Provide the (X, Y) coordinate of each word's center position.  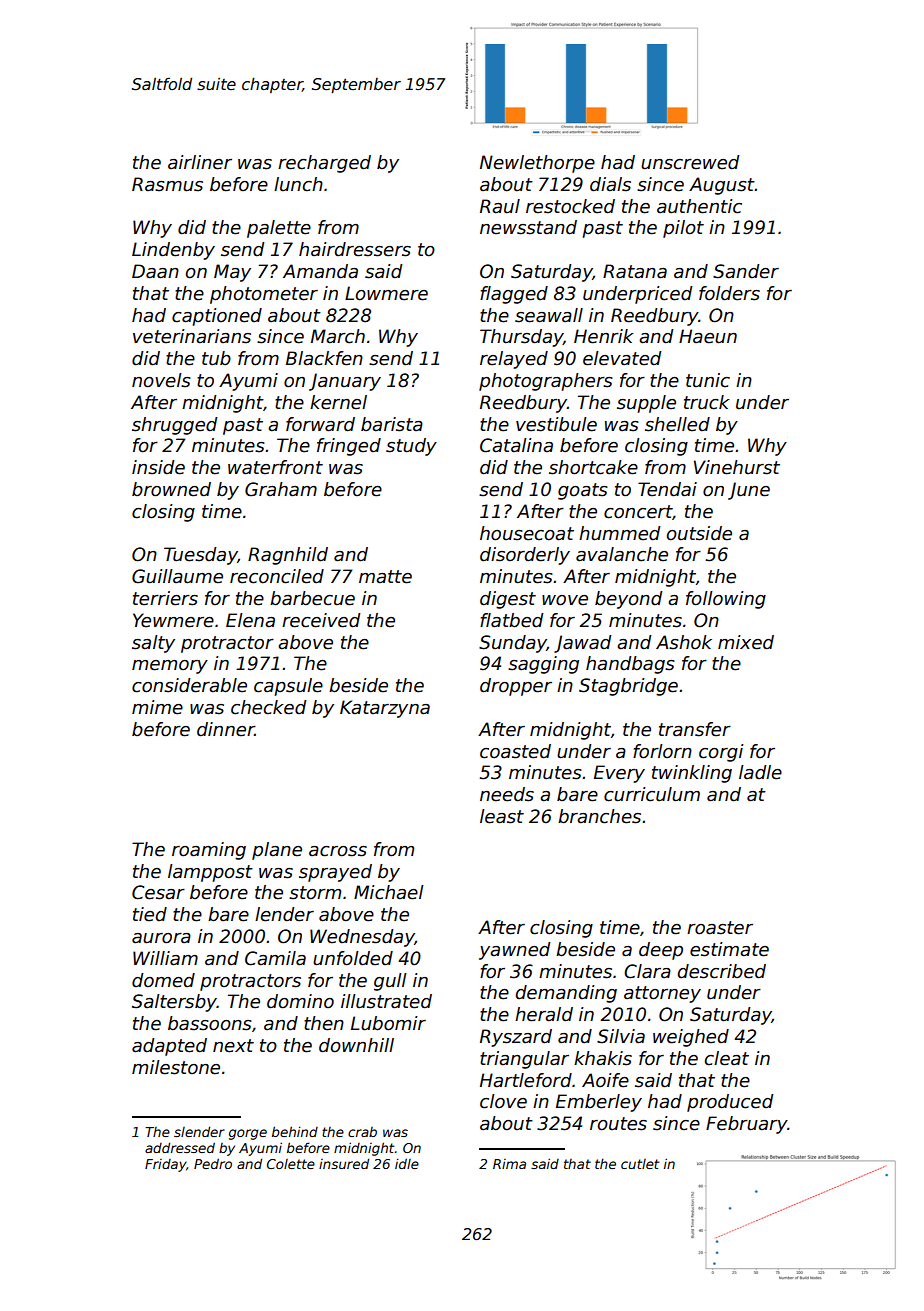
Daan (155, 271)
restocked (570, 206)
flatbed (511, 620)
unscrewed (690, 162)
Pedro (213, 1163)
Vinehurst (737, 467)
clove (503, 1101)
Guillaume (177, 576)
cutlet (640, 1164)
